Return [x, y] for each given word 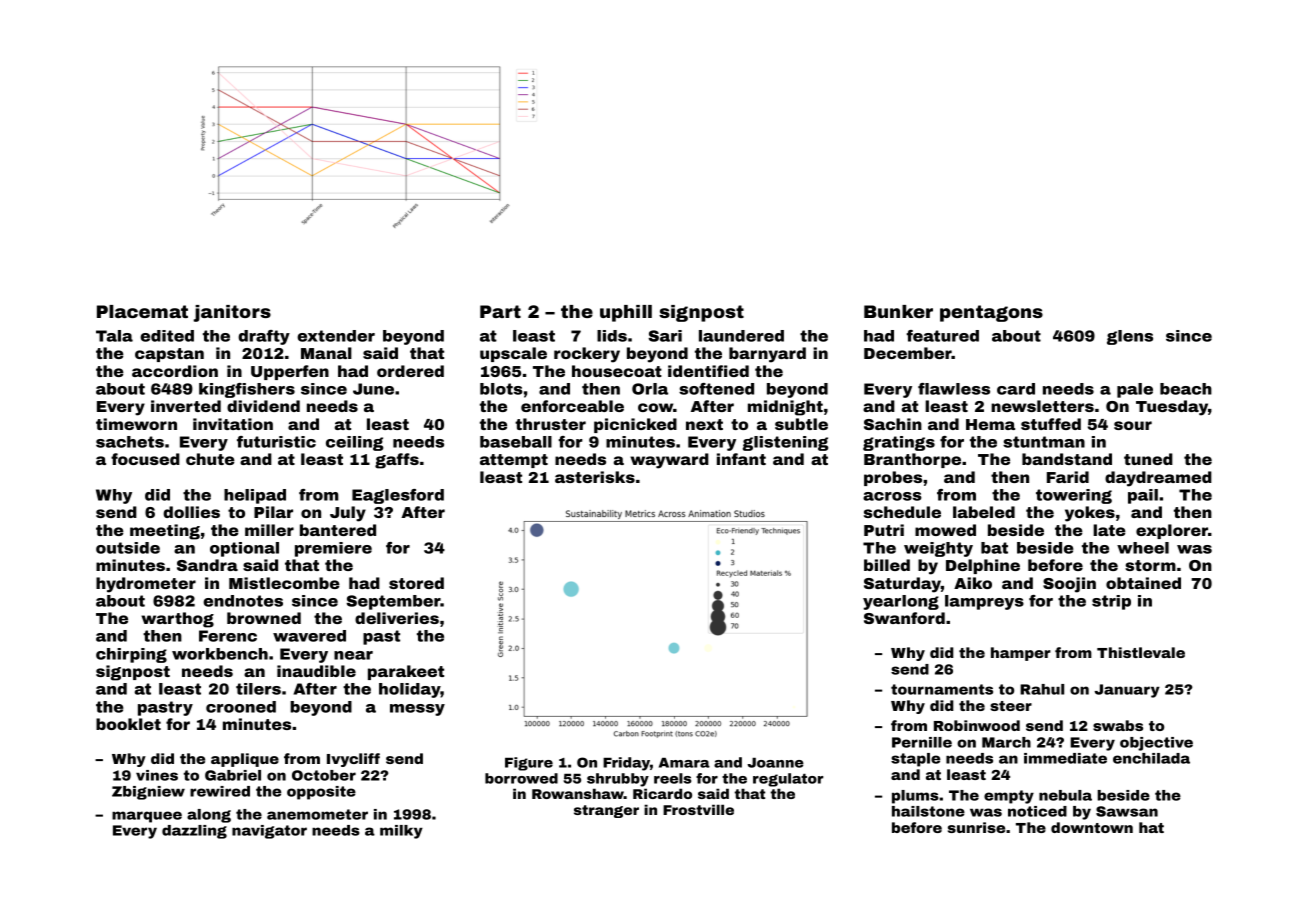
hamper [1021, 654]
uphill [626, 313]
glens [1130, 337]
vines [157, 775]
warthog [177, 620]
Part [500, 311]
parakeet [406, 672]
